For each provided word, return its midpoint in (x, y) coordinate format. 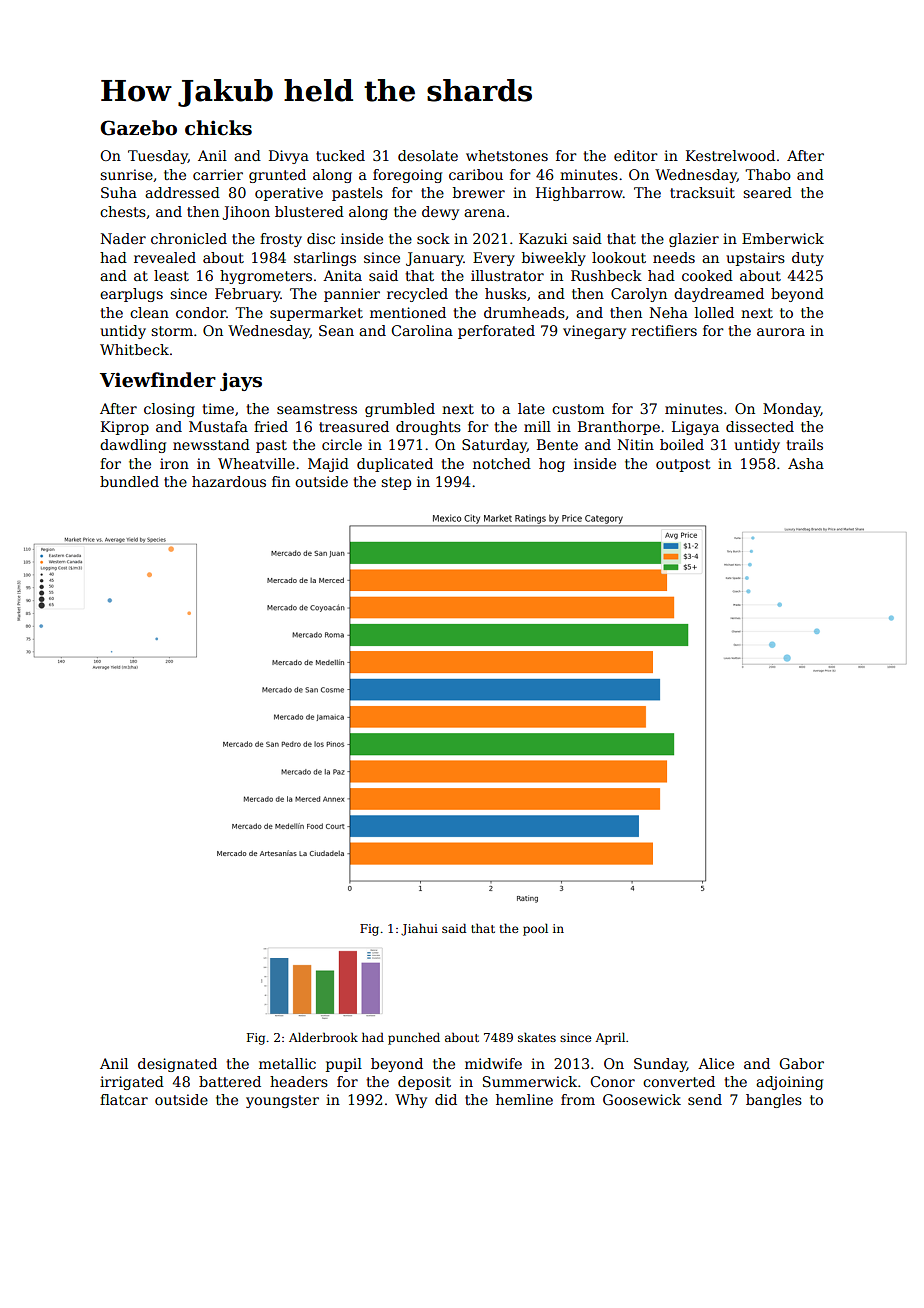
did (446, 1099)
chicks (218, 128)
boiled (682, 444)
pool (535, 930)
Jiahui (419, 929)
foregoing (407, 176)
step (396, 483)
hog (552, 465)
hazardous (229, 481)
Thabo (768, 174)
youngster (282, 1101)
